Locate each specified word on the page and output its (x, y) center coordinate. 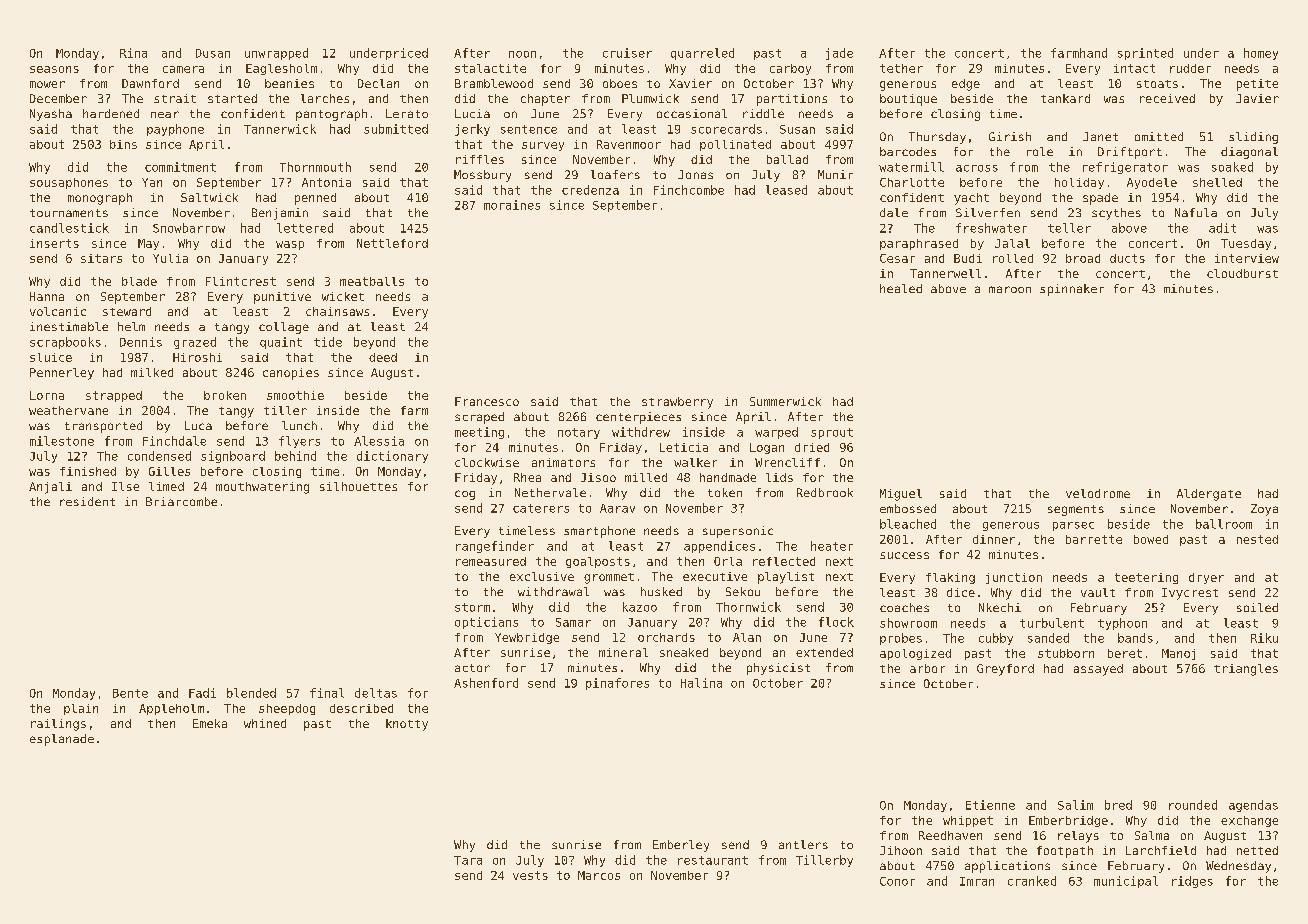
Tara (468, 860)
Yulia (170, 258)
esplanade (62, 740)
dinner (994, 539)
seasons (54, 69)
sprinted (1145, 54)
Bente (130, 693)
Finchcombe (689, 190)
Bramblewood (494, 83)
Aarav (617, 508)
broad (1083, 258)
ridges (1192, 882)
